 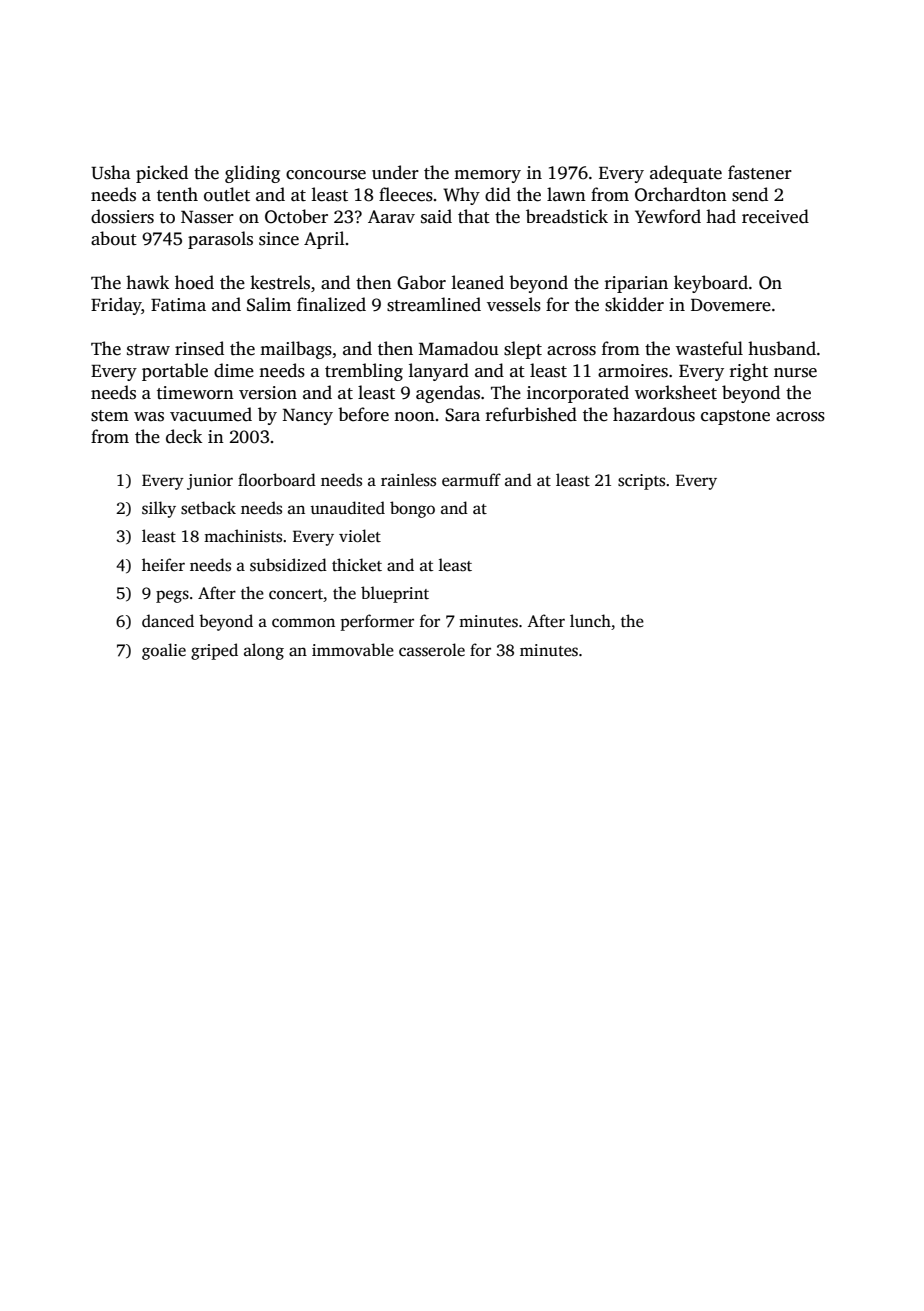 I want to click on capstone, so click(x=735, y=417).
